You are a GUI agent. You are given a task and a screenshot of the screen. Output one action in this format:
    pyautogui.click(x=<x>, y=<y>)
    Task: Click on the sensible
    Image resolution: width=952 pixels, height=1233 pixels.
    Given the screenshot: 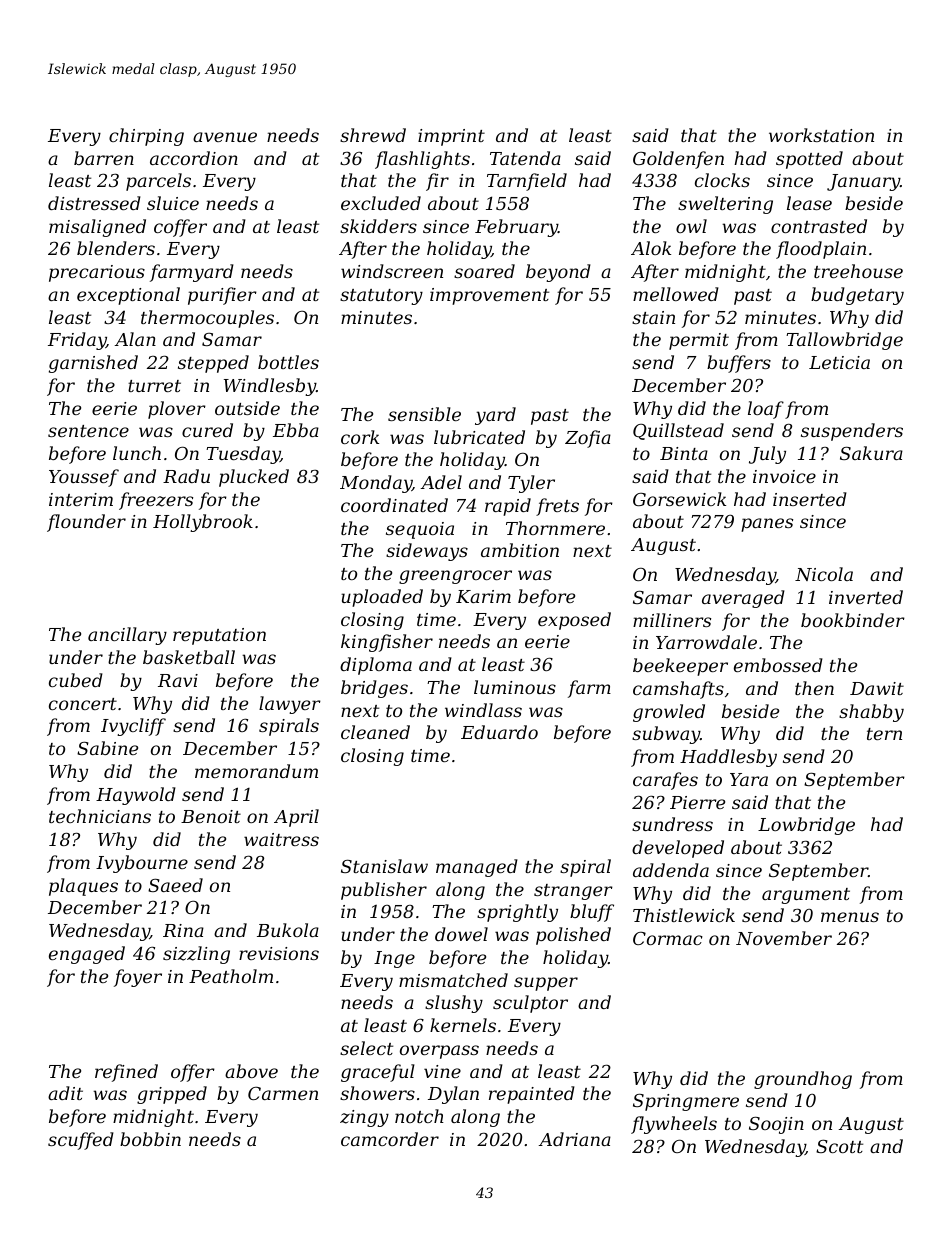 What is the action you would take?
    pyautogui.click(x=424, y=414)
